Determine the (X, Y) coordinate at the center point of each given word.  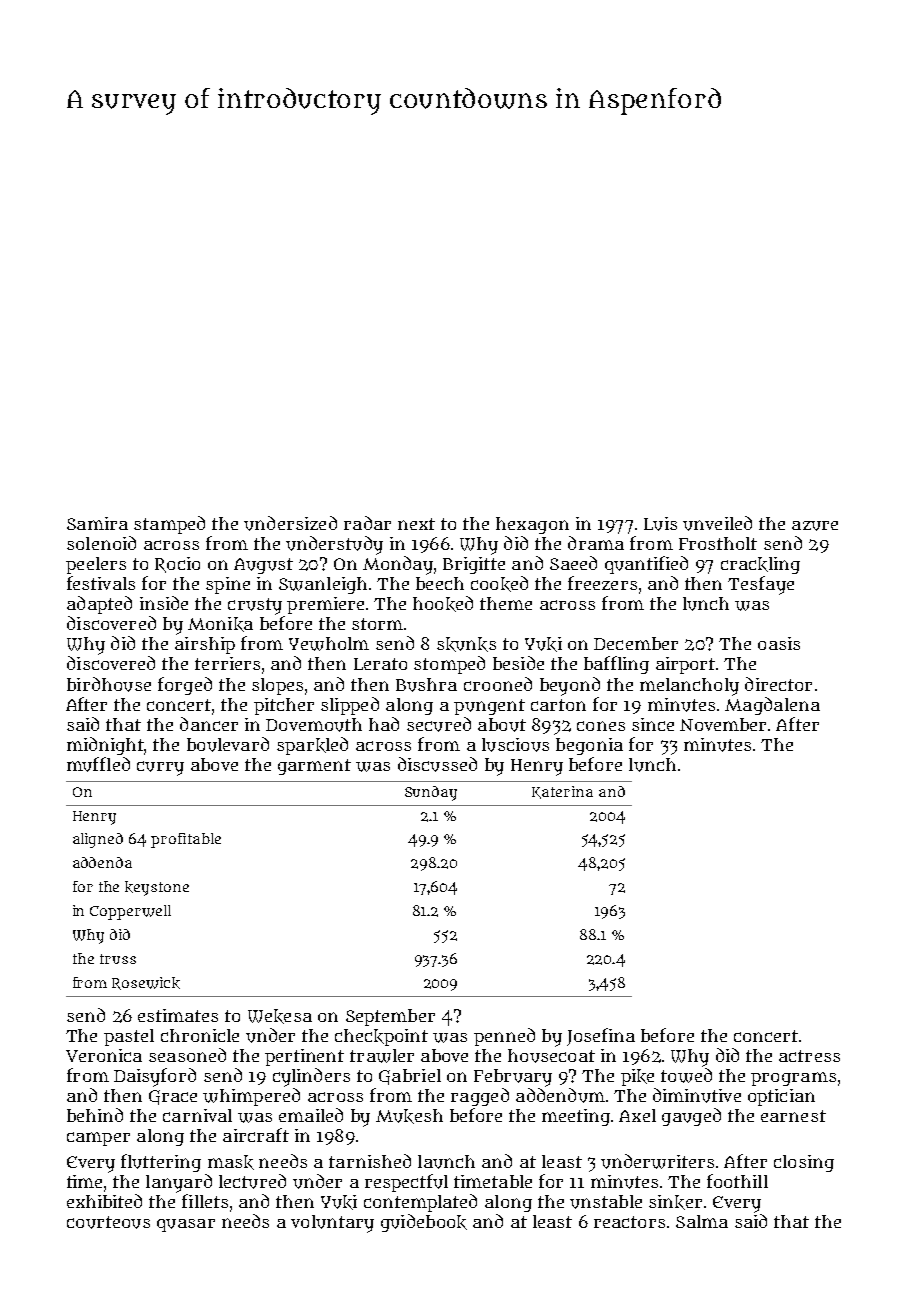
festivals (101, 583)
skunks (466, 644)
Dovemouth (314, 725)
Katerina (562, 792)
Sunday (431, 793)
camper (98, 1139)
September (390, 1017)
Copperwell (130, 912)
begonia (589, 746)
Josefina (601, 1037)
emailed (311, 1115)
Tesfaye (761, 585)
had (384, 724)
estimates (178, 1015)
